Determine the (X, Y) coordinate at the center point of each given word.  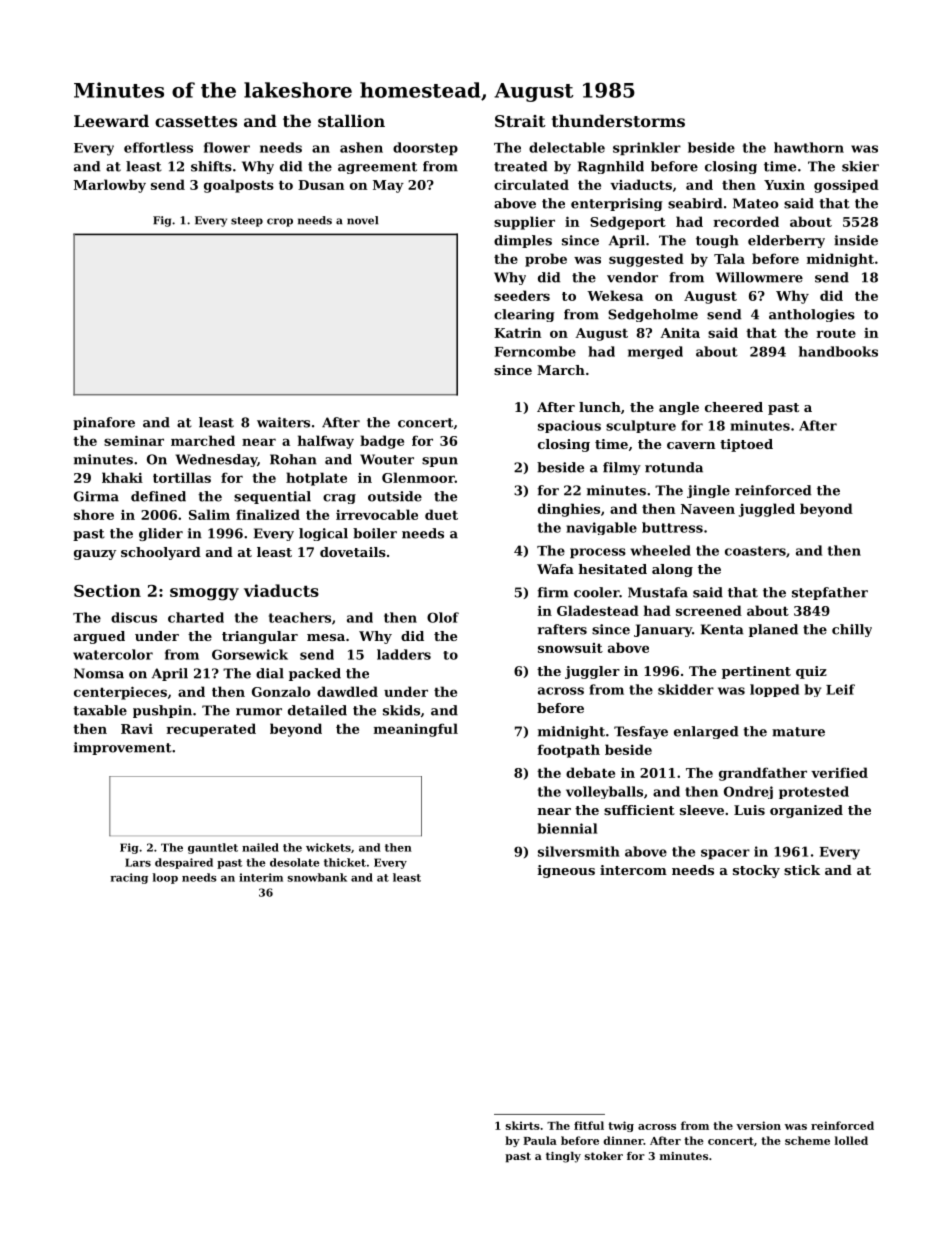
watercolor (113, 654)
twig (621, 1126)
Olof (443, 617)
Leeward (111, 120)
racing (129, 878)
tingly (563, 1157)
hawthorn (809, 147)
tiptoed (746, 445)
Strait (520, 121)
